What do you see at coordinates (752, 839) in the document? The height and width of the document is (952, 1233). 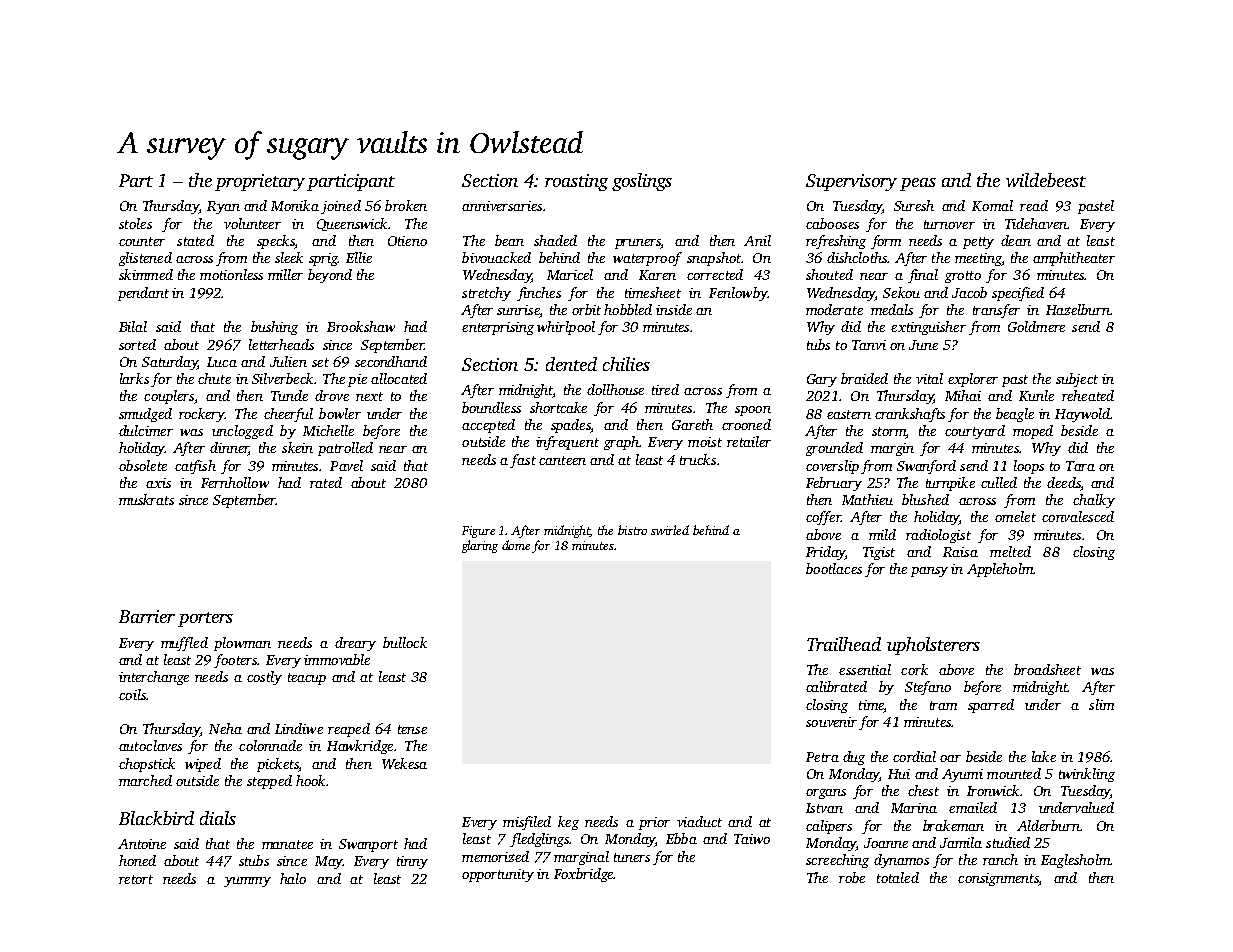 I see `Taiwo` at bounding box center [752, 839].
